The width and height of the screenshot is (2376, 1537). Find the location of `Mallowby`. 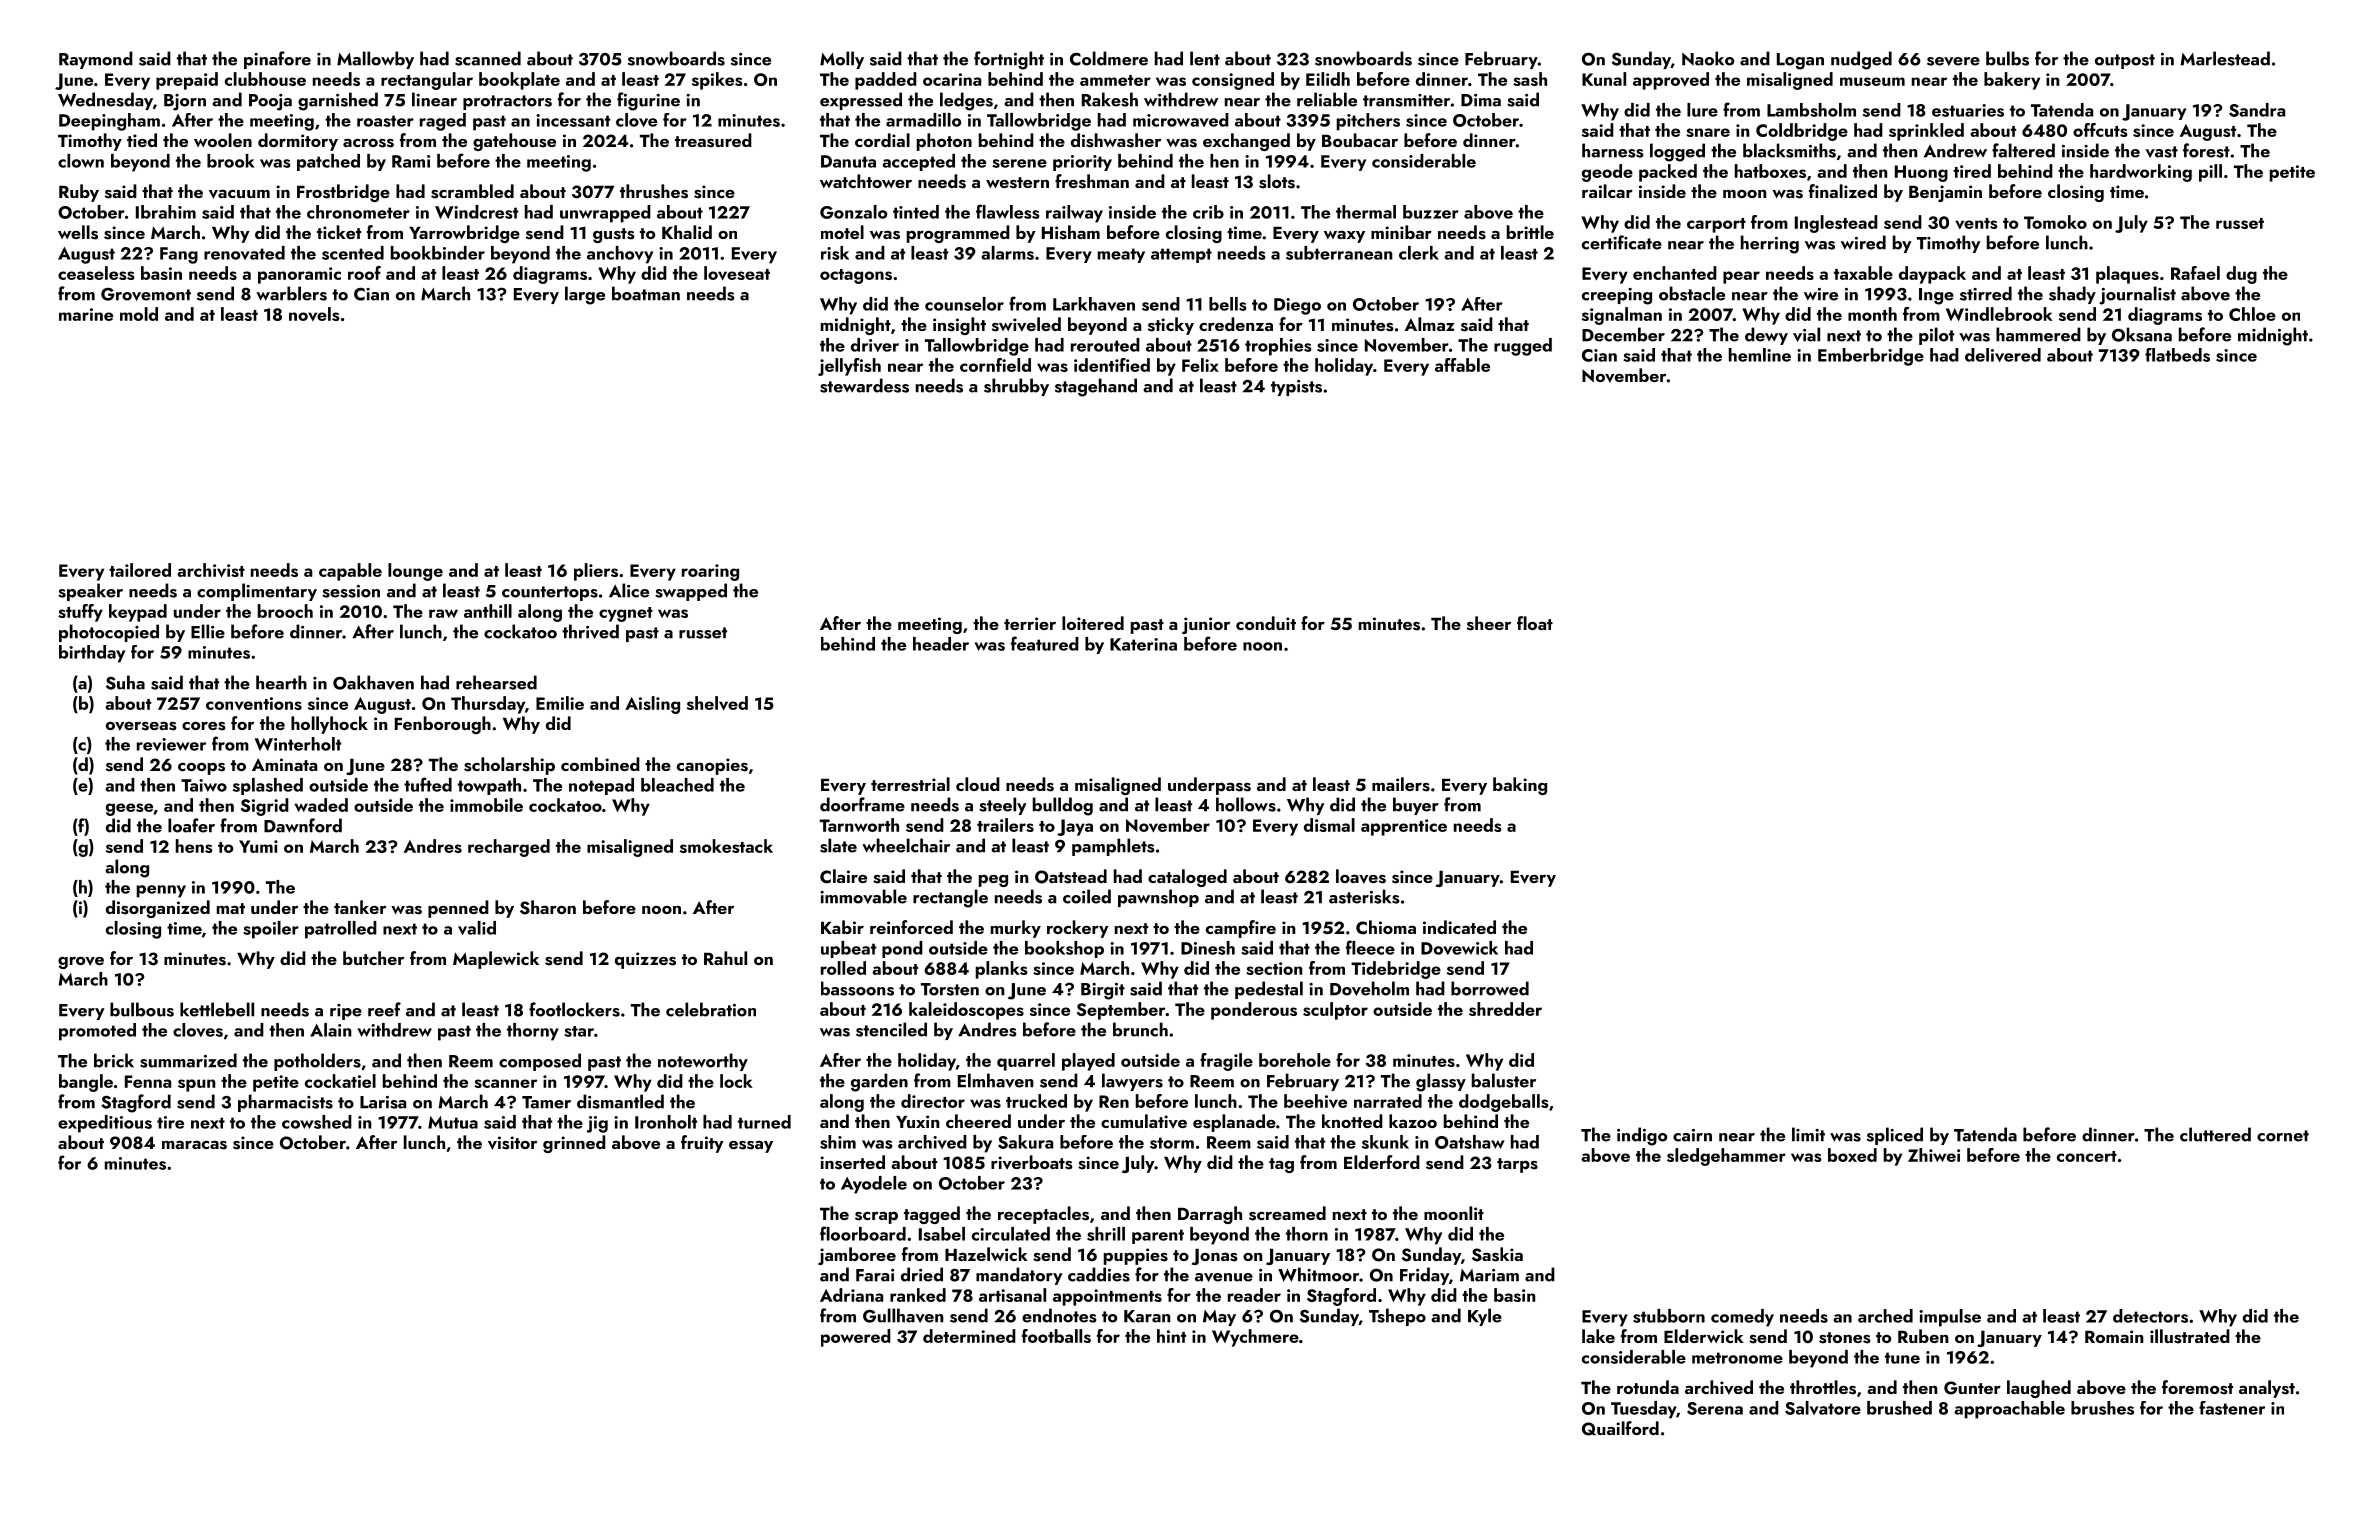

Mallowby is located at coordinates (375, 60).
